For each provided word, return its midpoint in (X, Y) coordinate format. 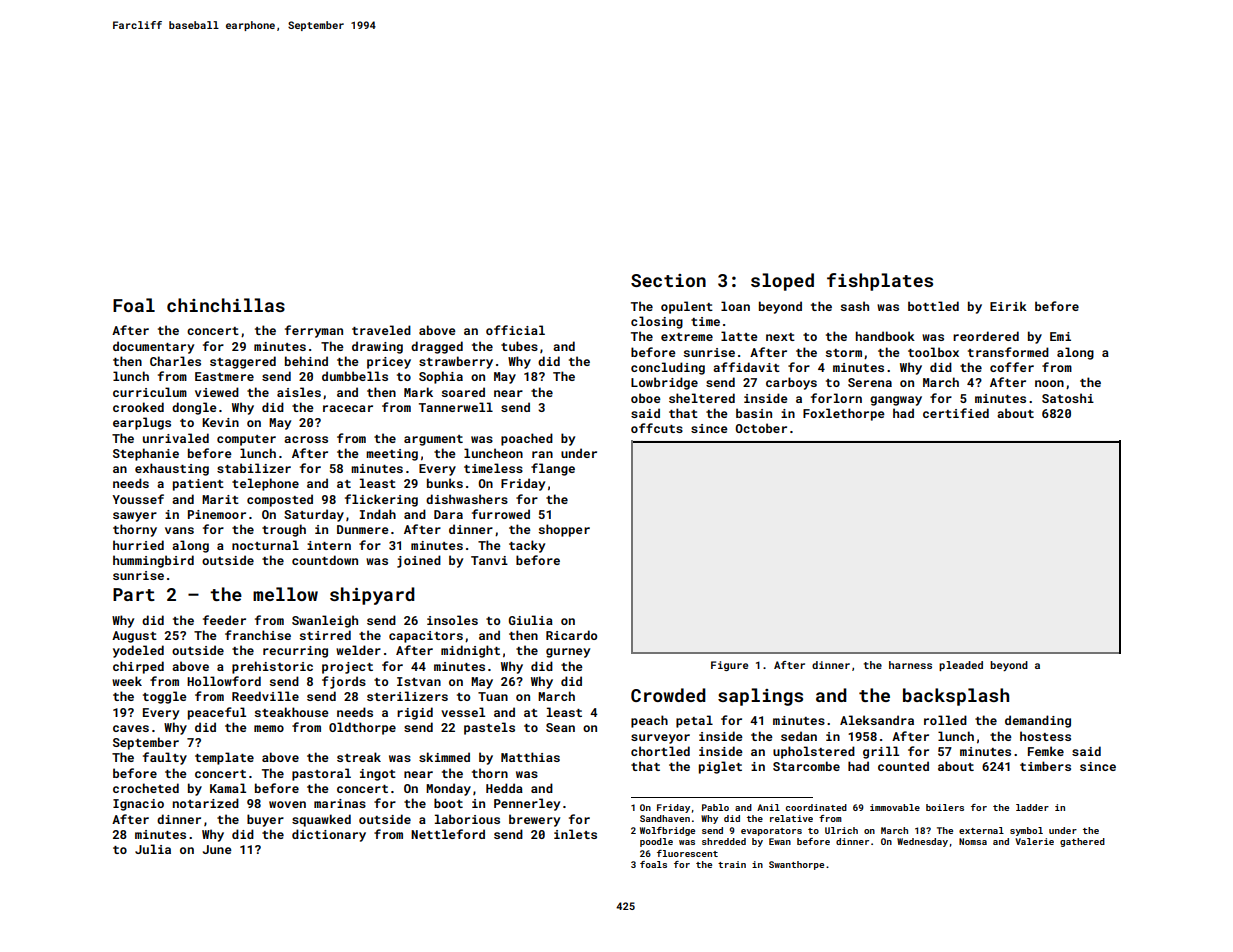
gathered (1082, 842)
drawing (377, 347)
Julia (153, 849)
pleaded (961, 666)
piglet (720, 767)
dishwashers (467, 499)
